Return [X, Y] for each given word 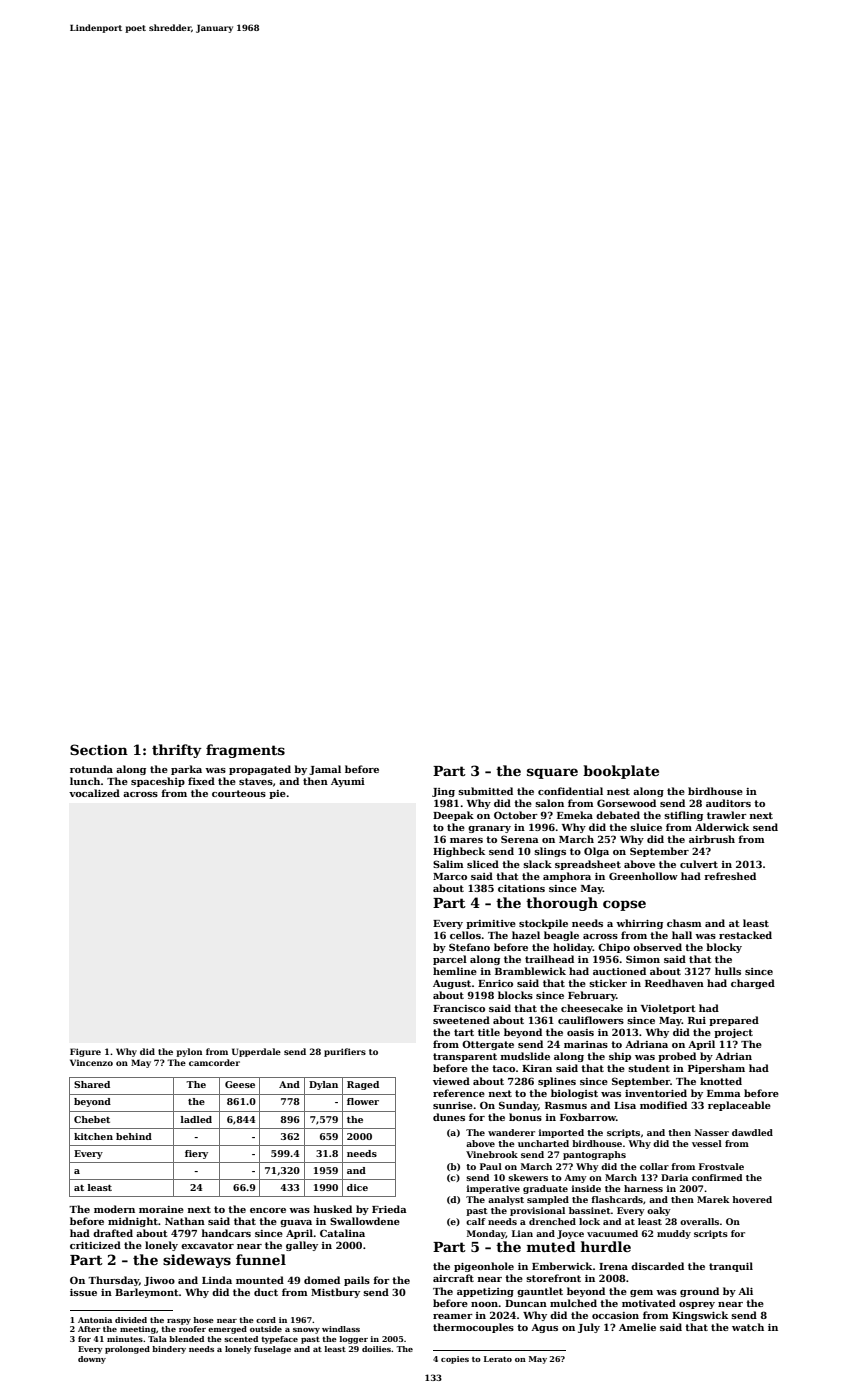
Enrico [495, 983]
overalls [699, 1221]
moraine [161, 1209]
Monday [486, 1234]
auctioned [619, 971]
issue [83, 1292]
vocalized [94, 793]
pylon [189, 1052]
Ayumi [348, 782]
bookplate [621, 772]
